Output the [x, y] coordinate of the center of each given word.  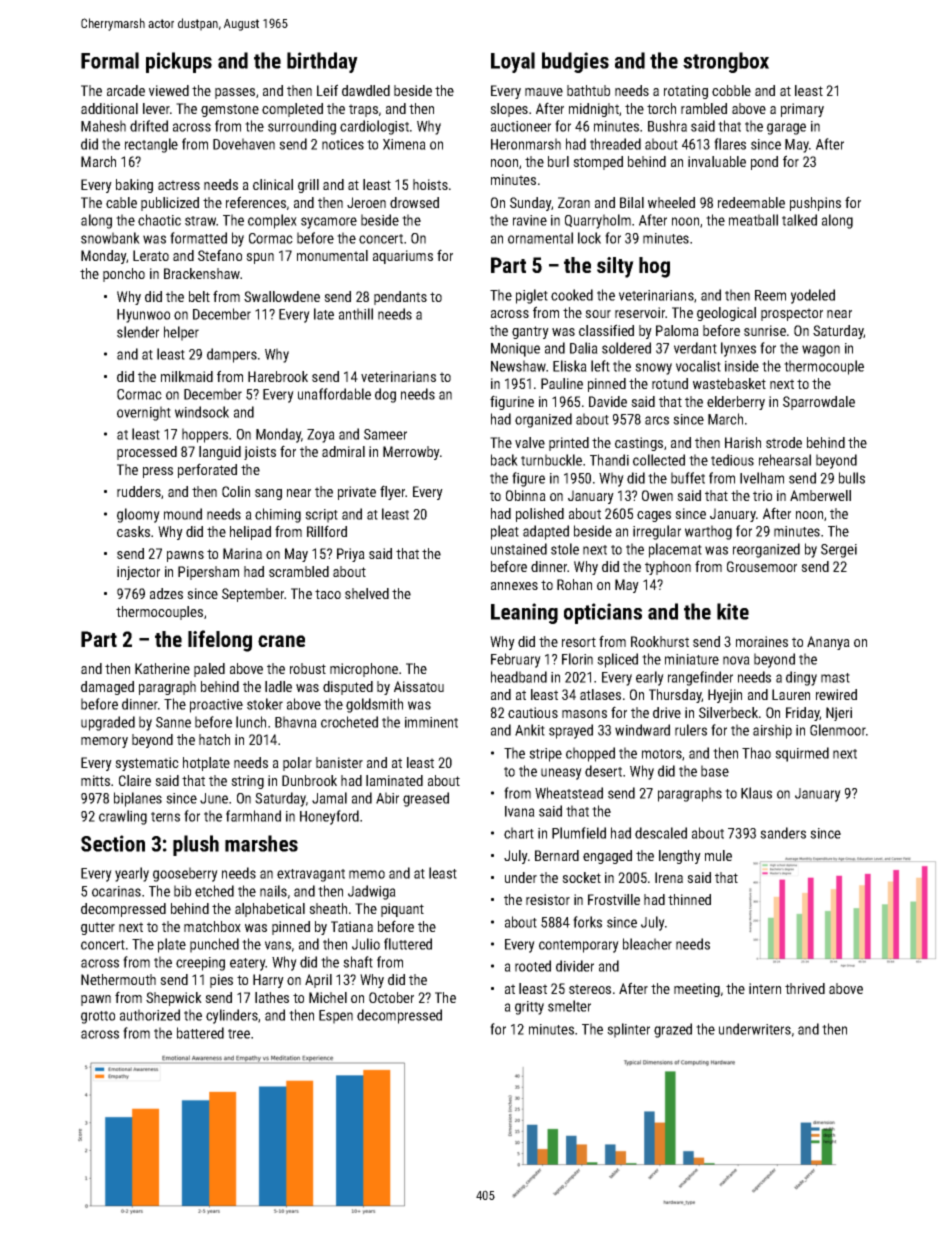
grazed [673, 1030]
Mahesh [103, 126]
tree [239, 1034]
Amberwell [820, 495]
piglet [532, 296]
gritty [529, 1008]
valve [530, 442]
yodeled [813, 296]
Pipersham [208, 573]
